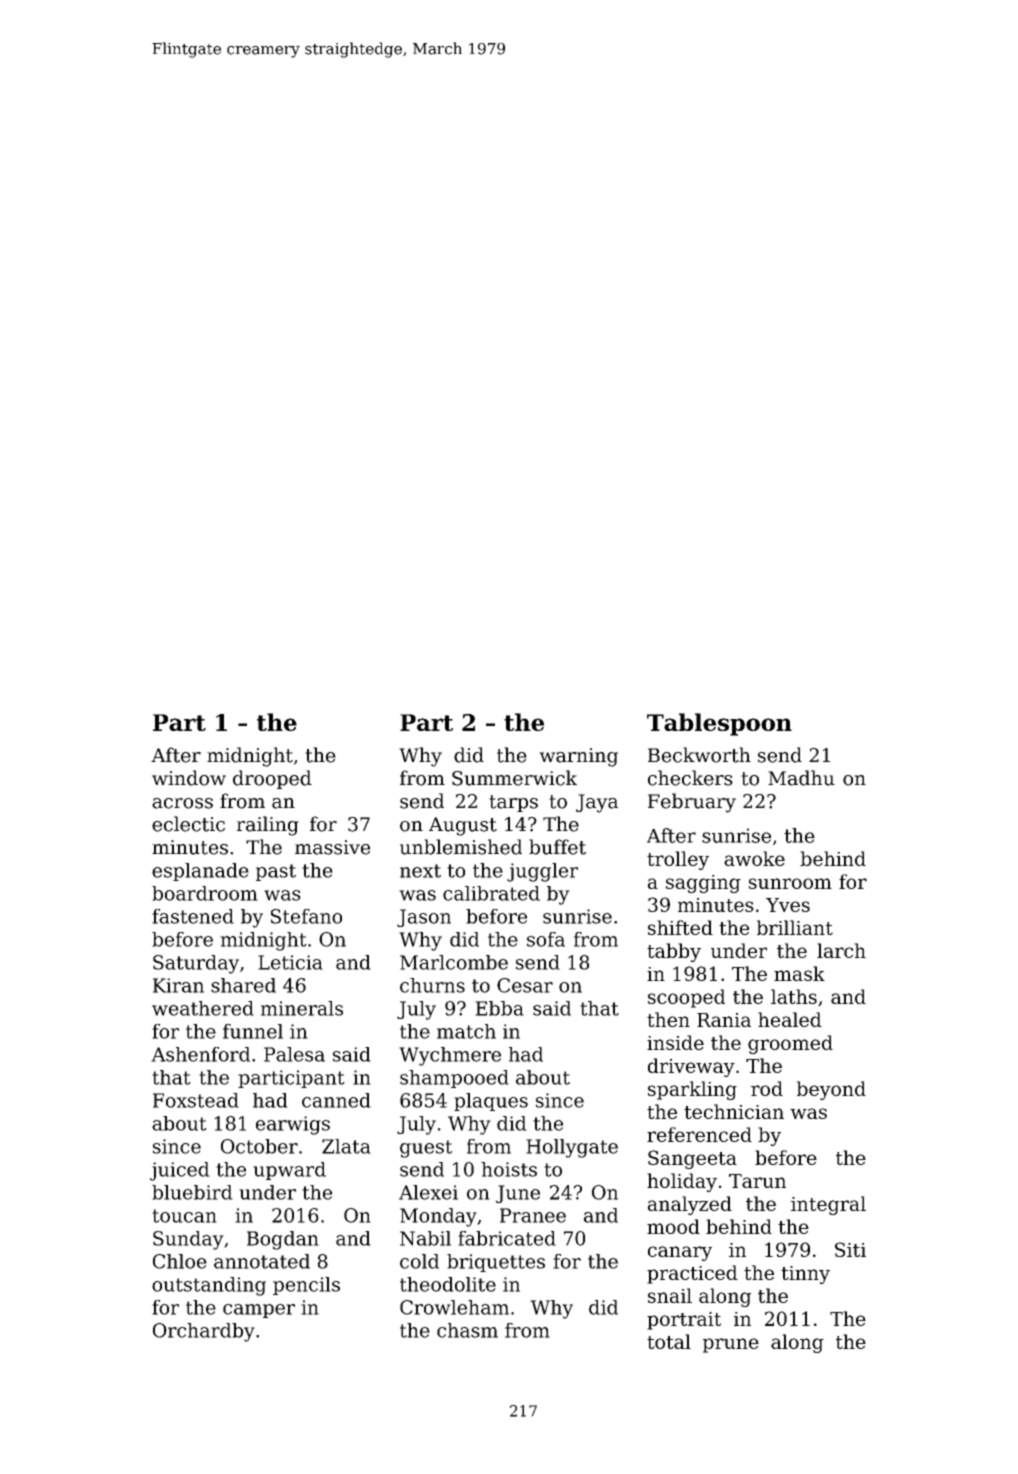 This screenshot has height=1474, width=1018. What do you see at coordinates (496, 1263) in the screenshot?
I see `briquettes` at bounding box center [496, 1263].
